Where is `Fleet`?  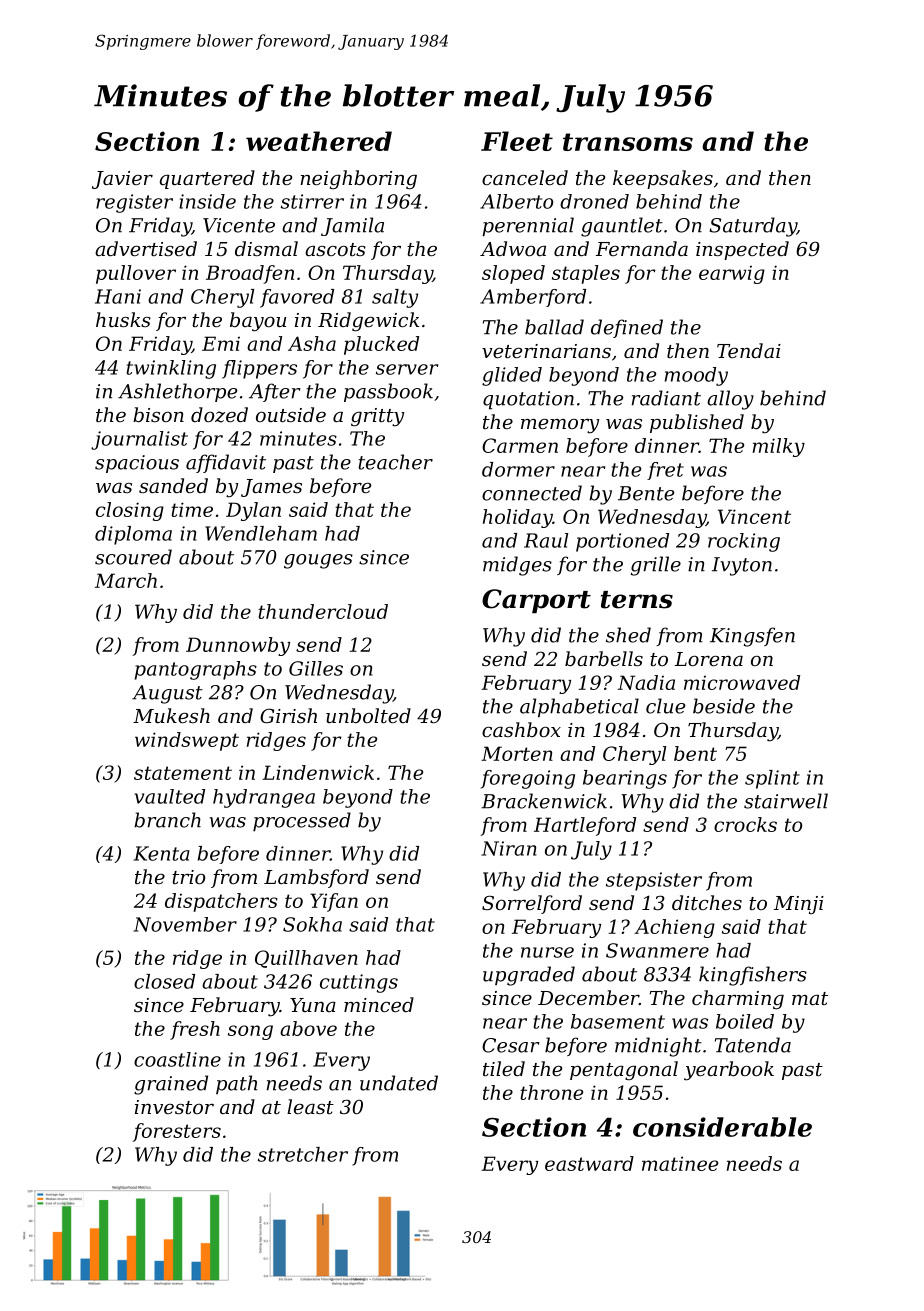
Fleet is located at coordinates (517, 141).
